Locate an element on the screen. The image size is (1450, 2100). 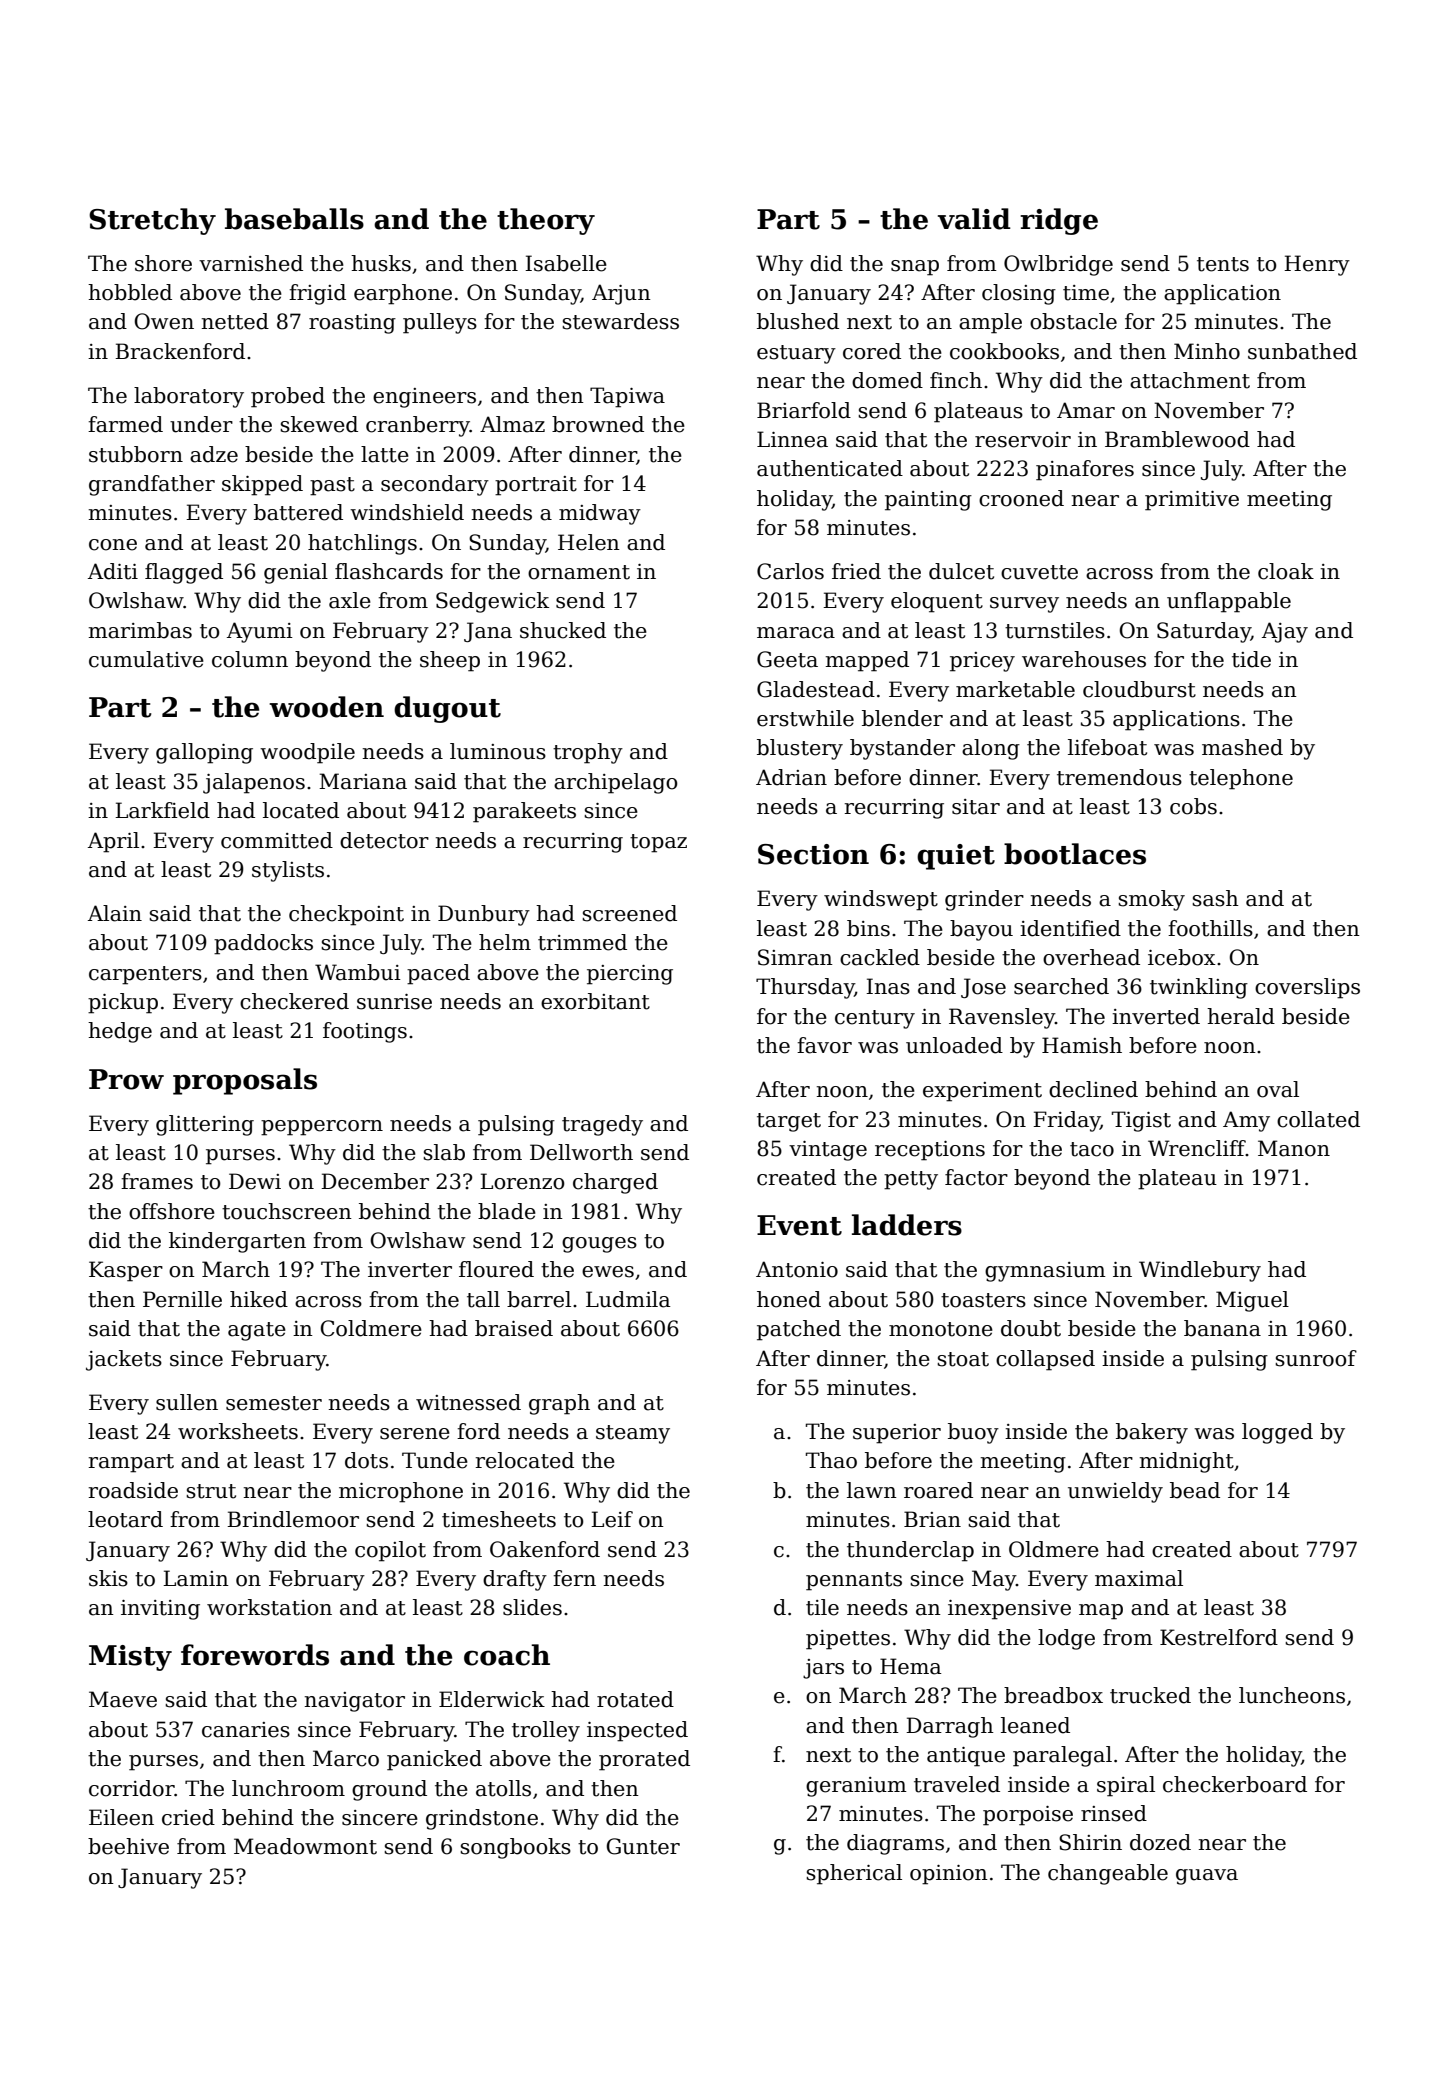
songbooks is located at coordinates (515, 1848).
